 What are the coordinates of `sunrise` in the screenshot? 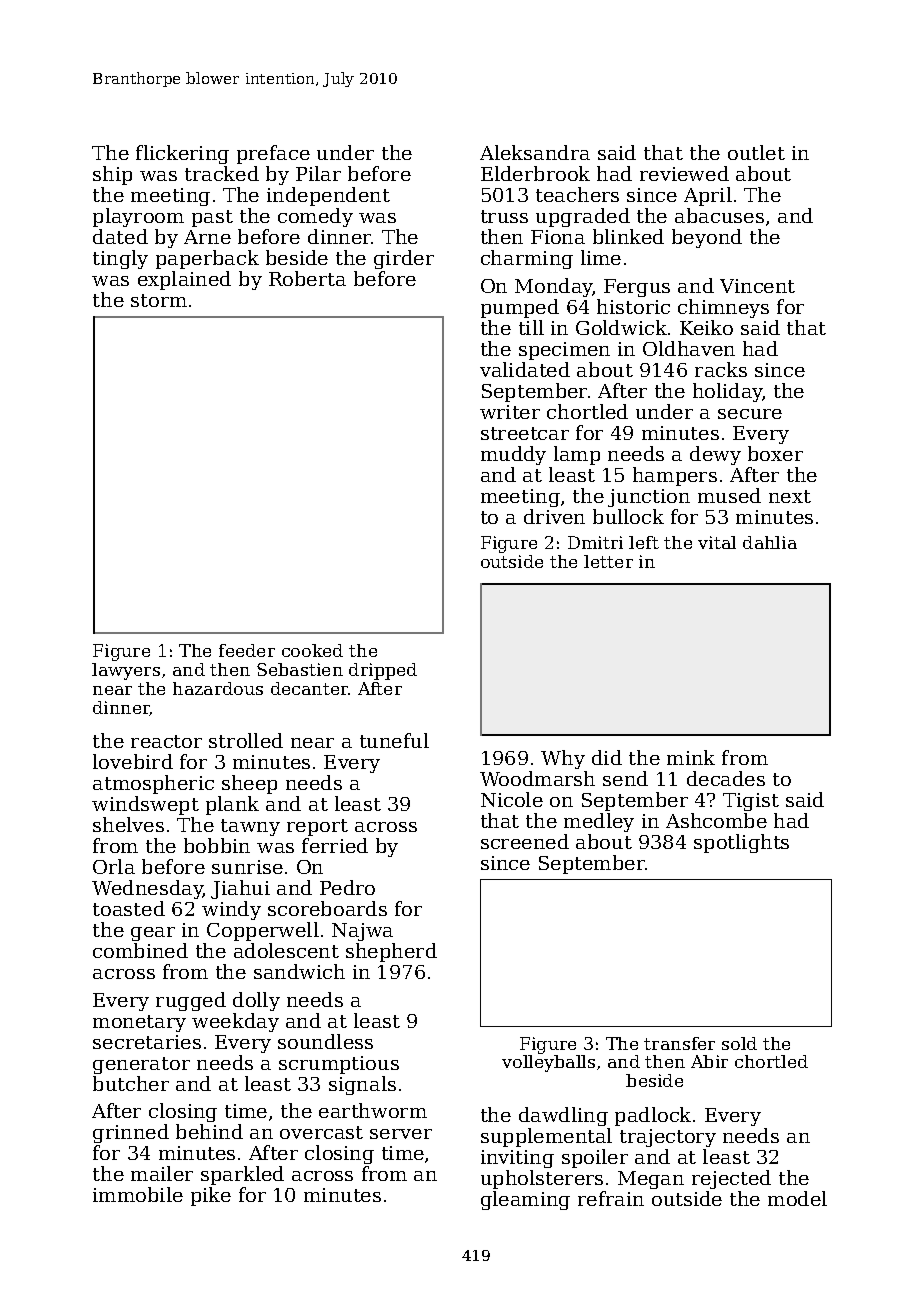 It's located at (247, 867).
